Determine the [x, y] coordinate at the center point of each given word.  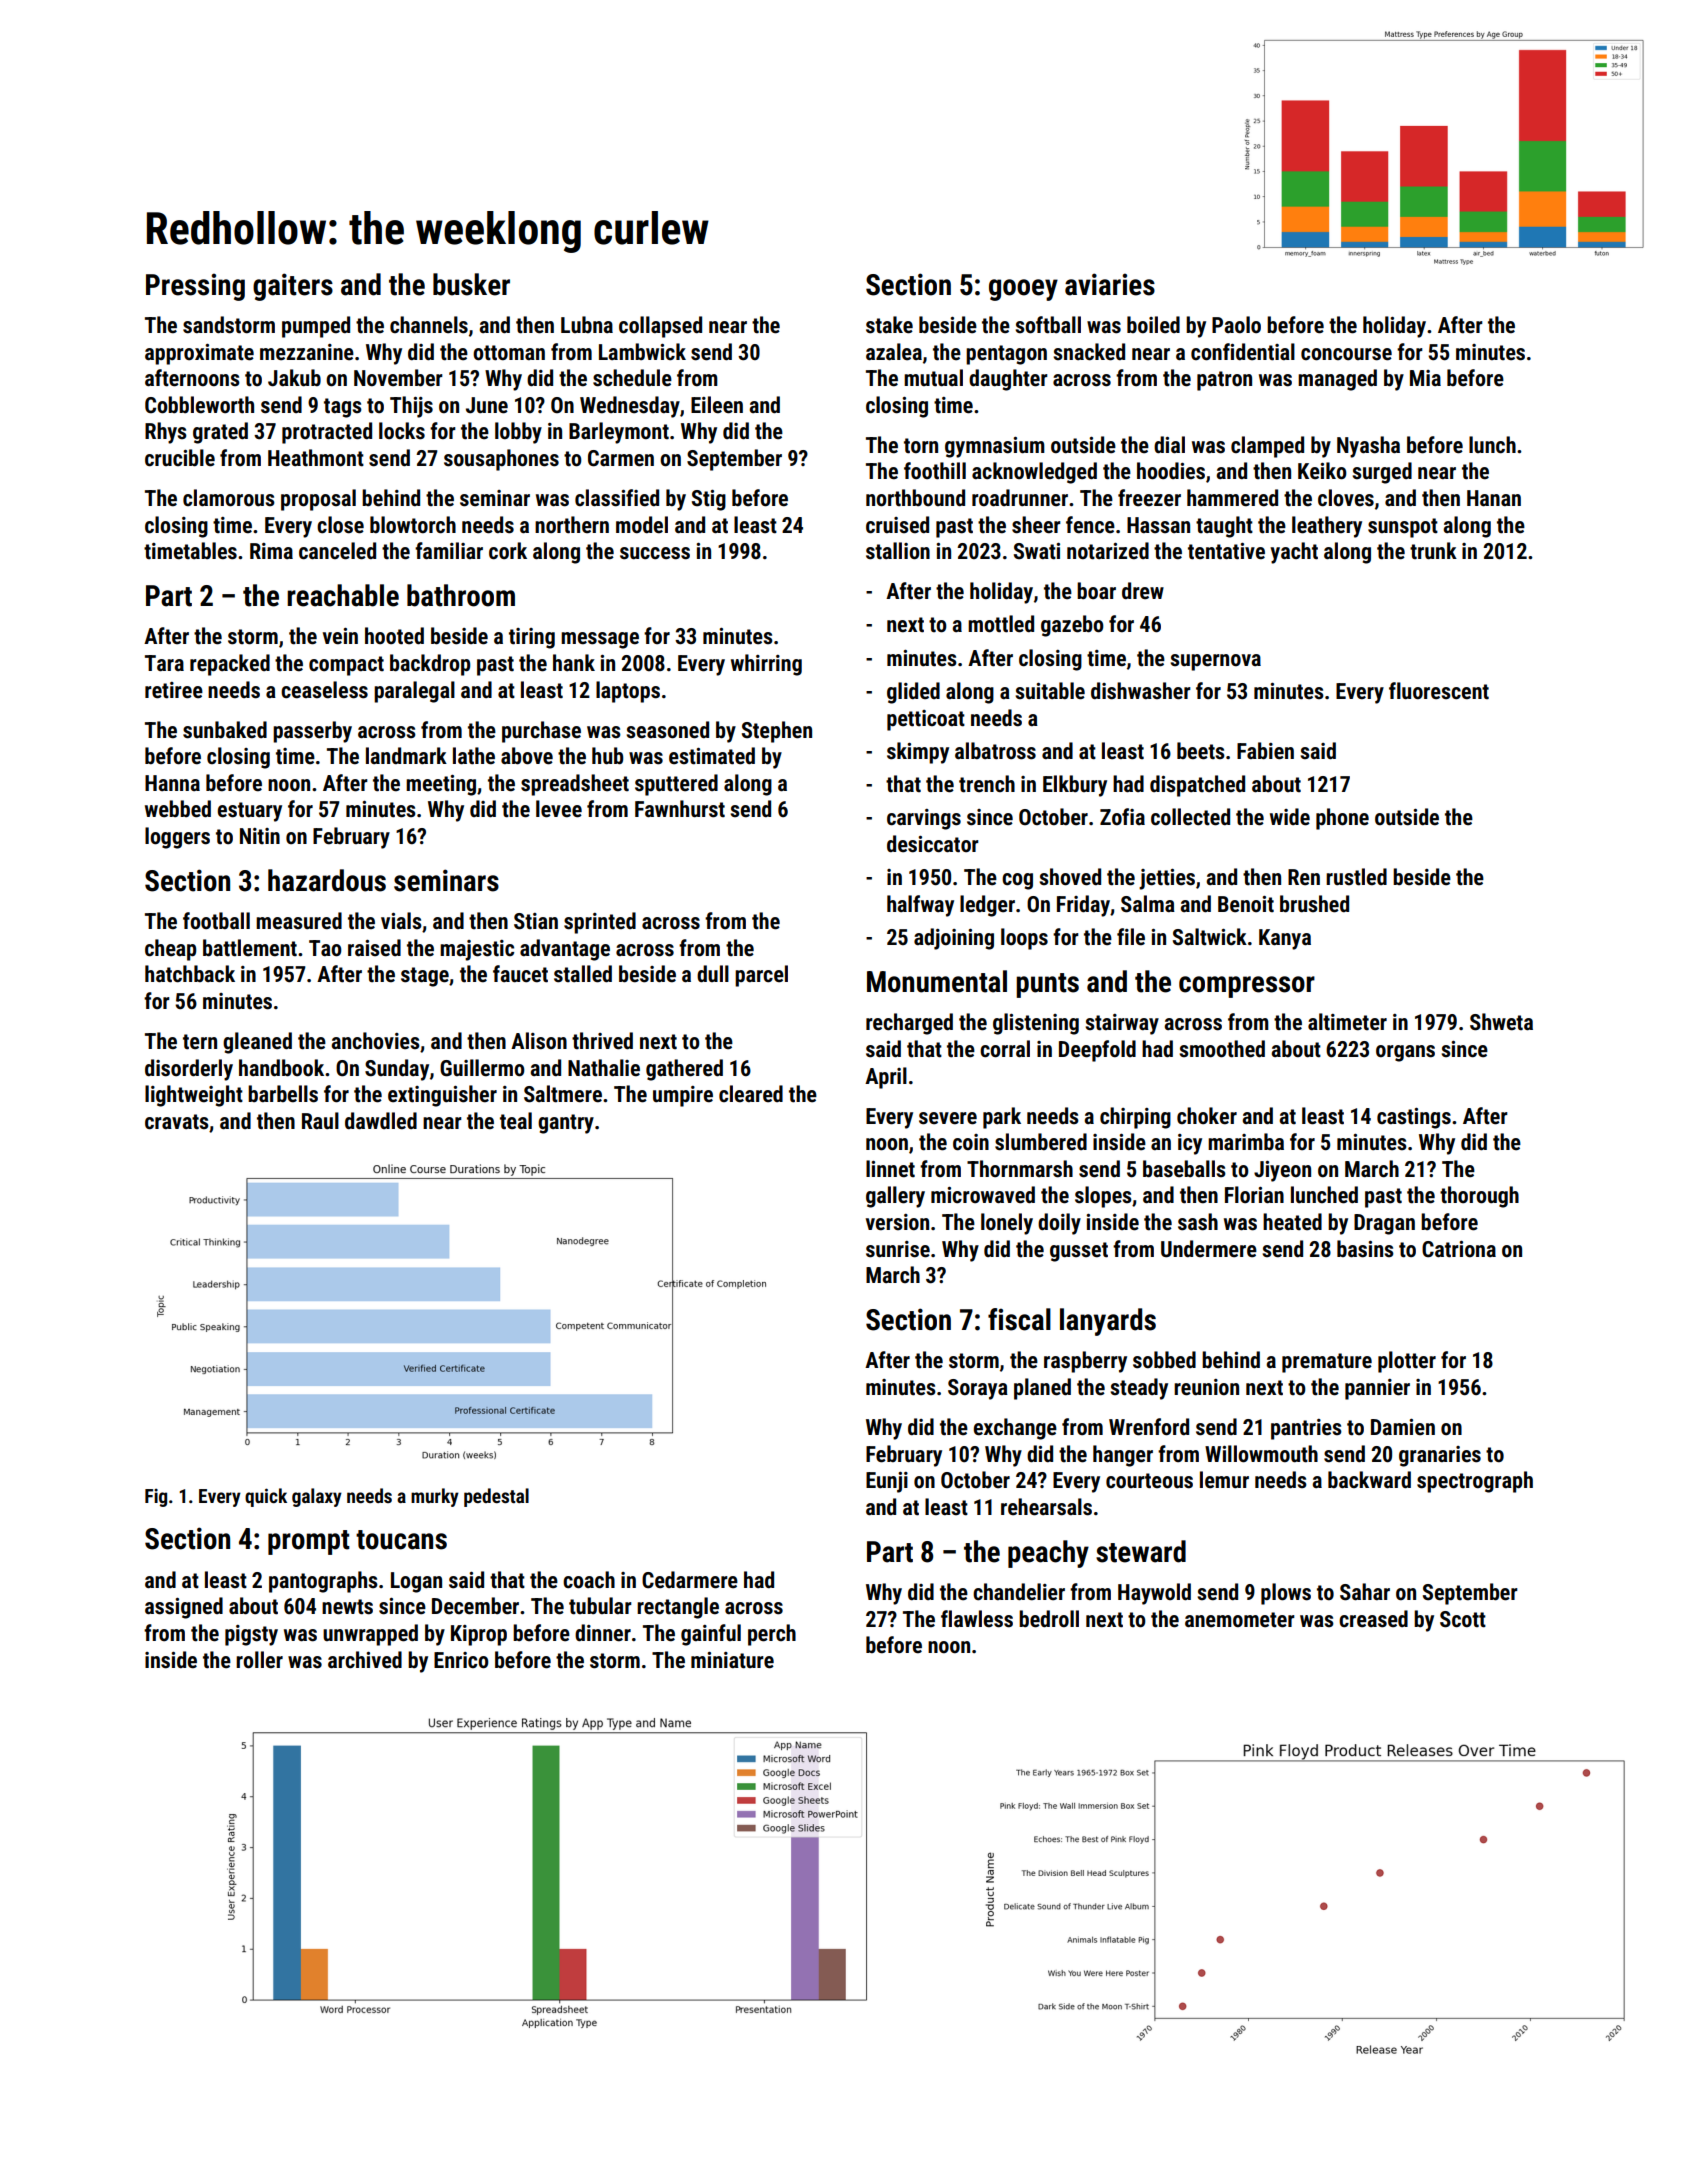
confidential [1243, 352]
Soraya [978, 1389]
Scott [1463, 1619]
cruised [897, 525]
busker [471, 284]
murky [435, 1497]
